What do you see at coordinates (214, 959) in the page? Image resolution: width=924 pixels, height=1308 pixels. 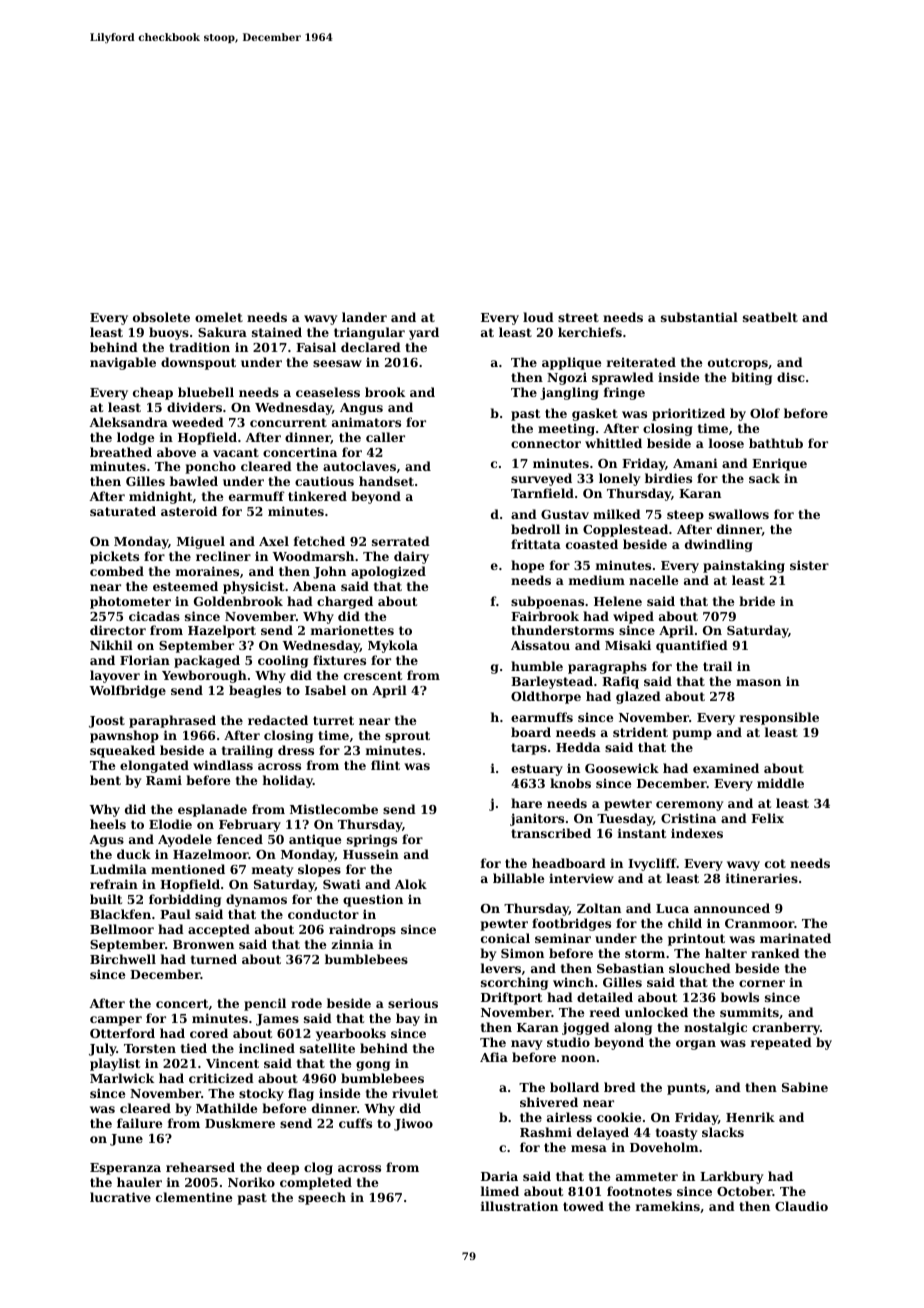 I see `turned` at bounding box center [214, 959].
